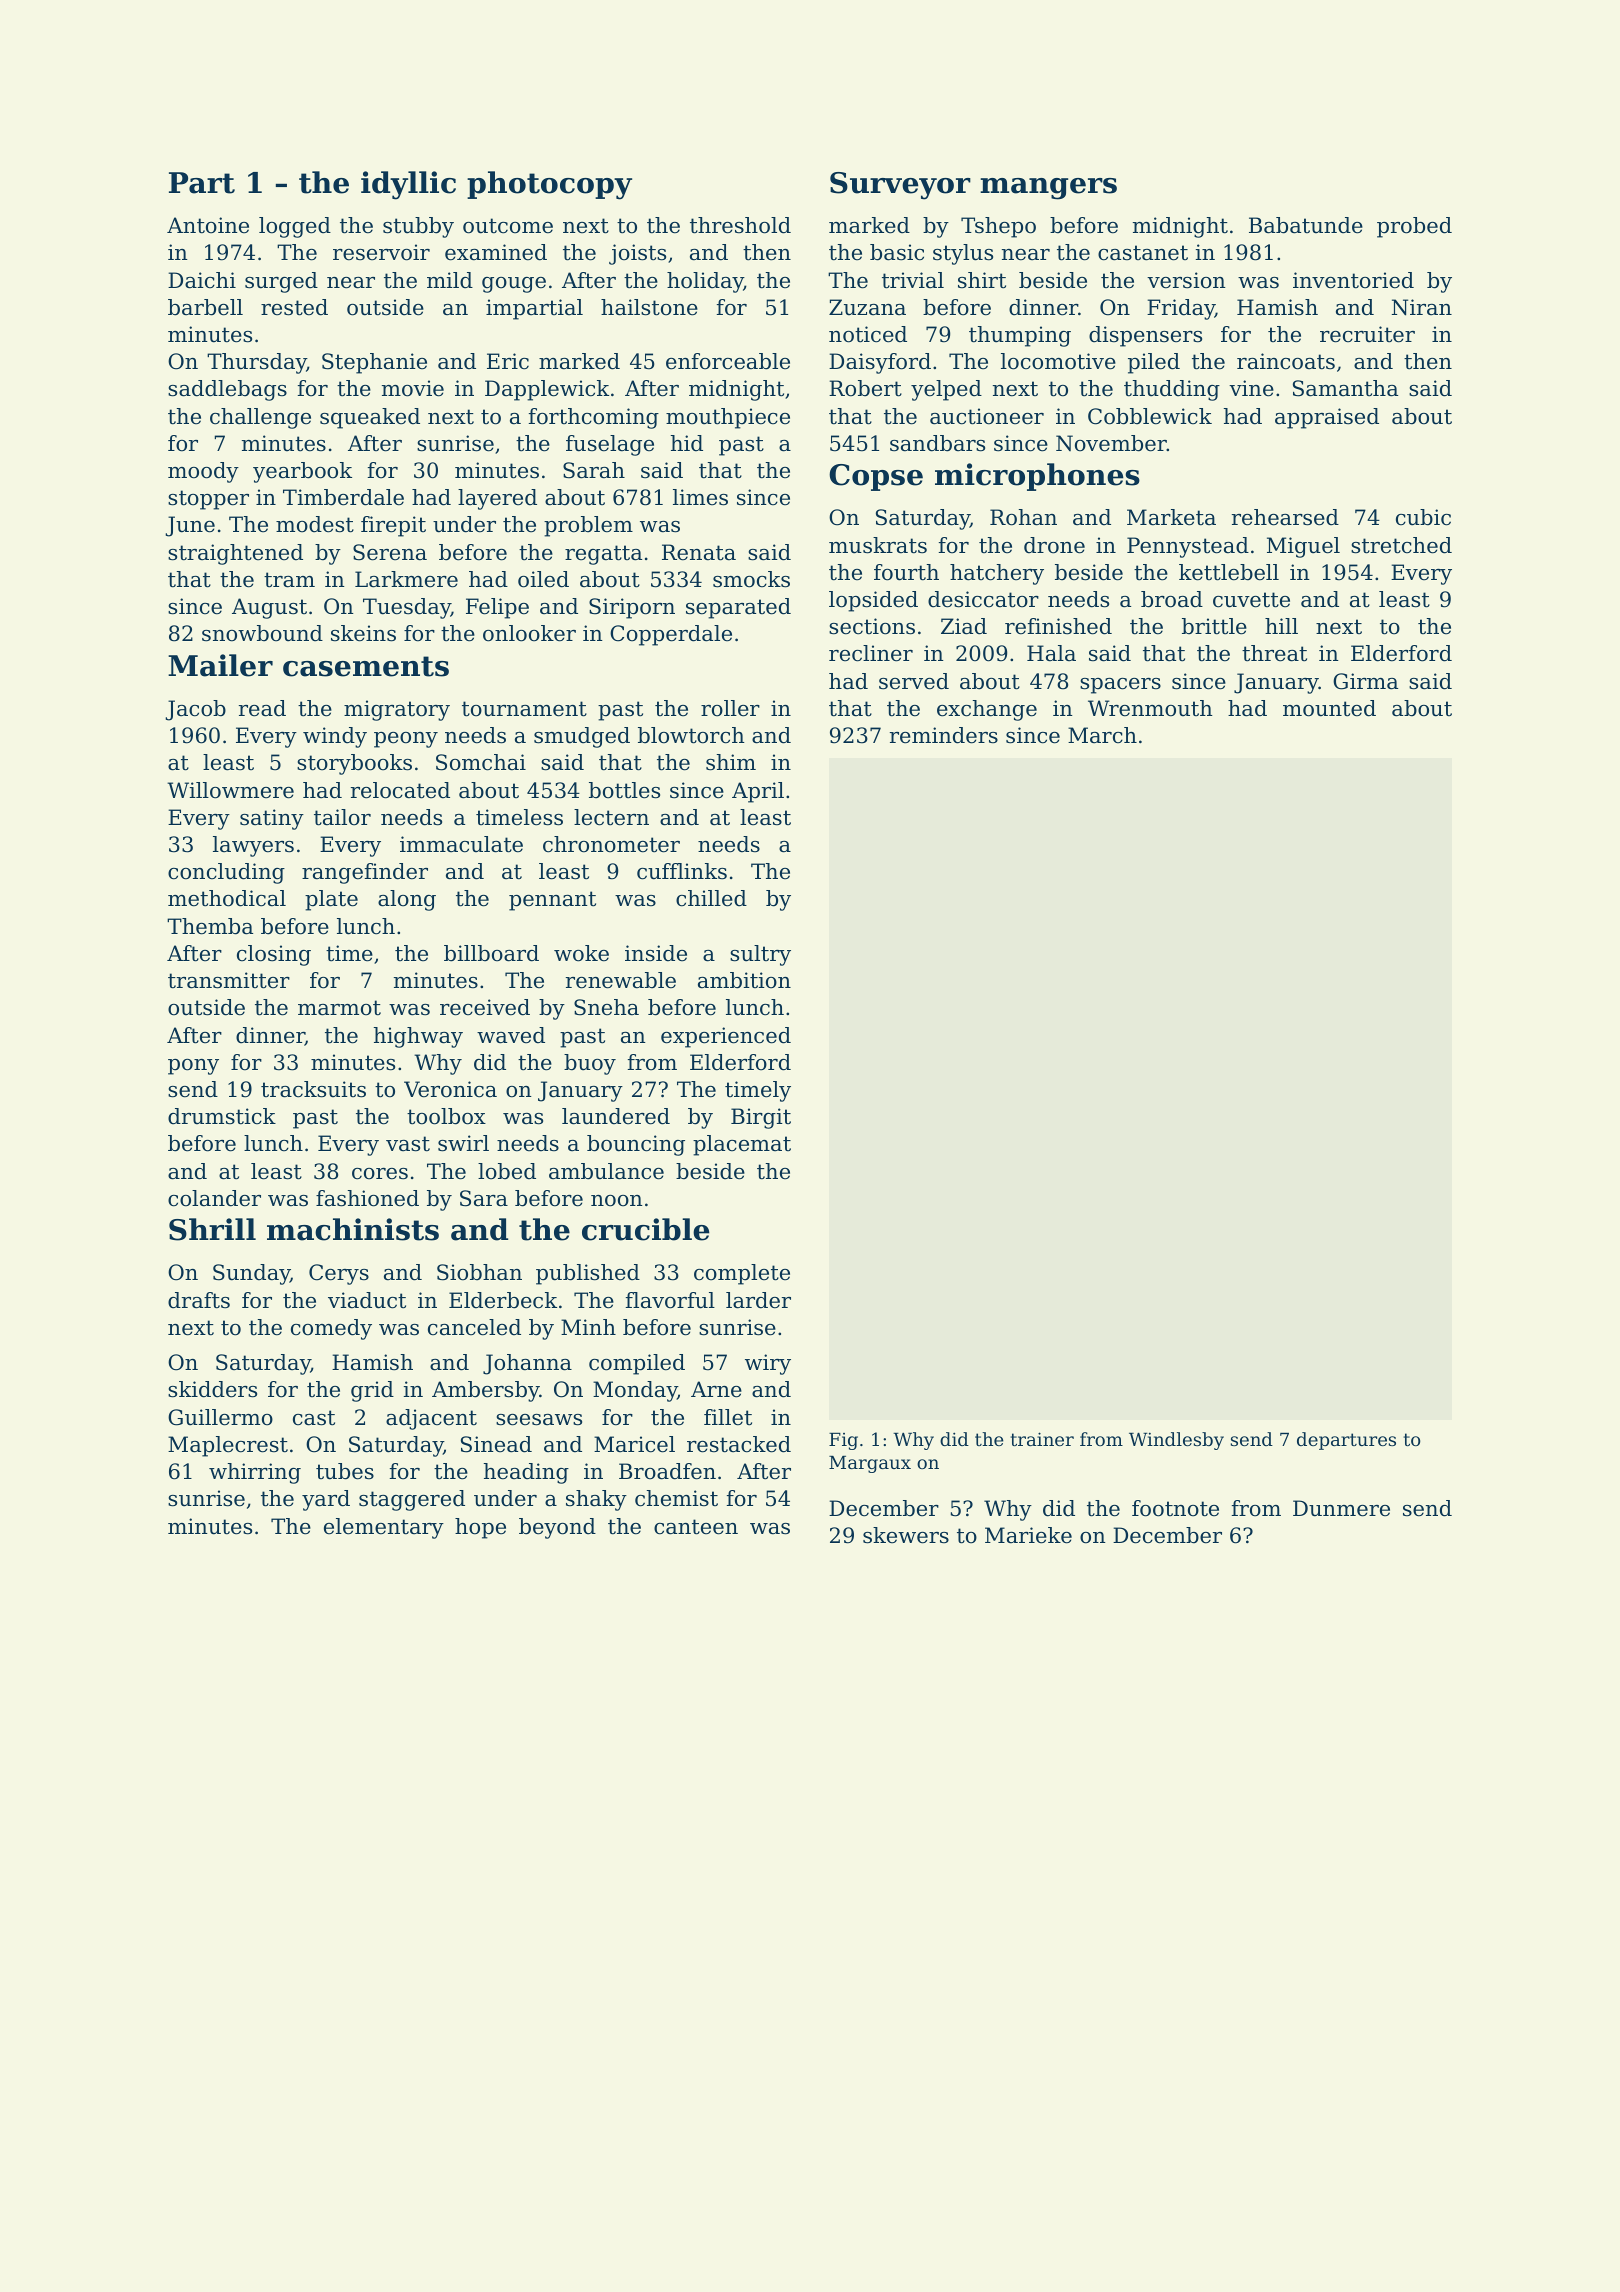  What do you see at coordinates (208, 225) in the image?
I see `Antoine` at bounding box center [208, 225].
